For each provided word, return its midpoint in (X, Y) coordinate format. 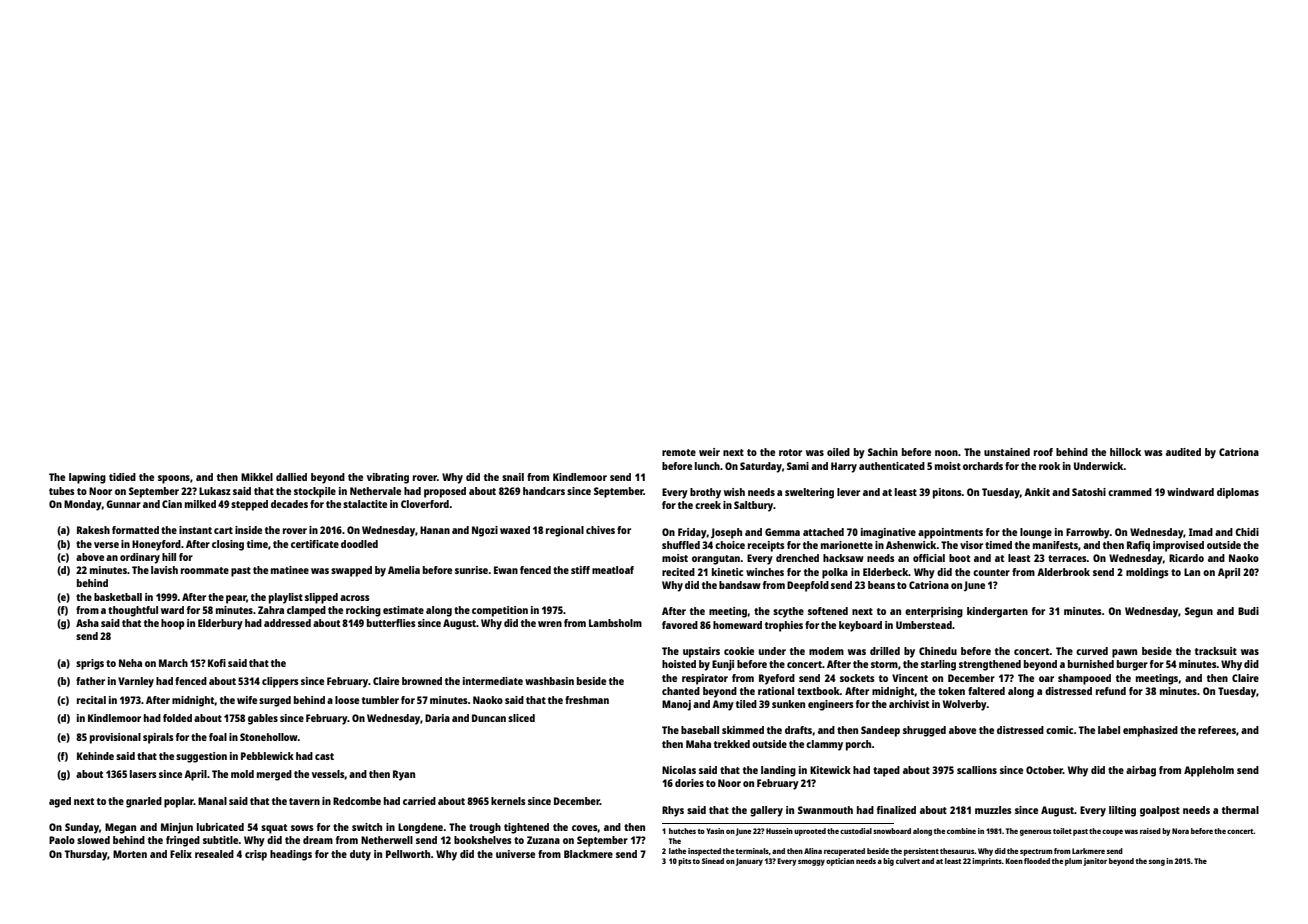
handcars (544, 491)
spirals (158, 738)
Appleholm (1209, 771)
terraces (1067, 558)
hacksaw (843, 558)
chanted (681, 691)
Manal (212, 801)
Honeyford (156, 545)
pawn (1124, 653)
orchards (983, 466)
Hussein (779, 831)
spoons (174, 479)
